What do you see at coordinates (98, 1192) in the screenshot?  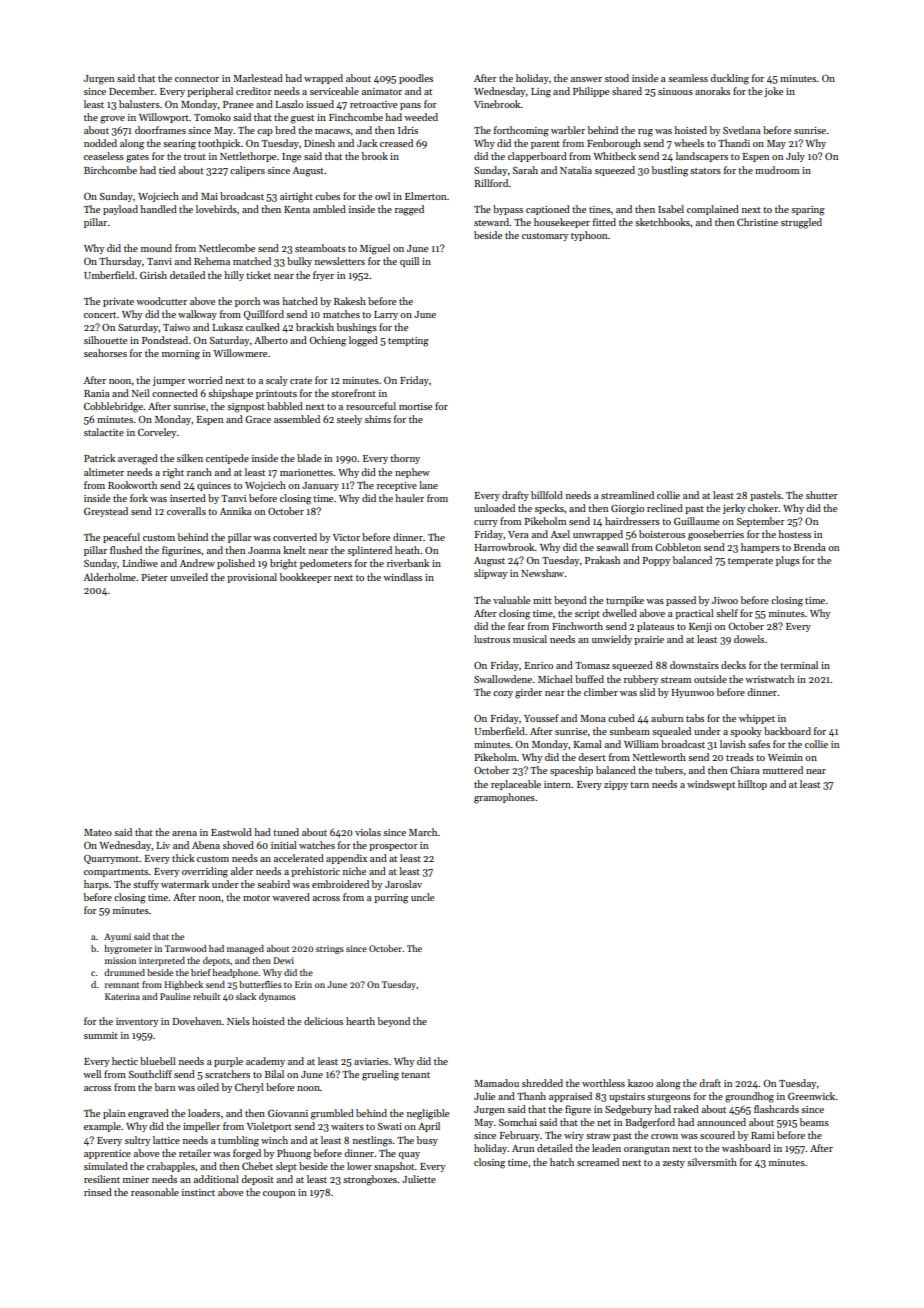 I see `rinsed` at bounding box center [98, 1192].
